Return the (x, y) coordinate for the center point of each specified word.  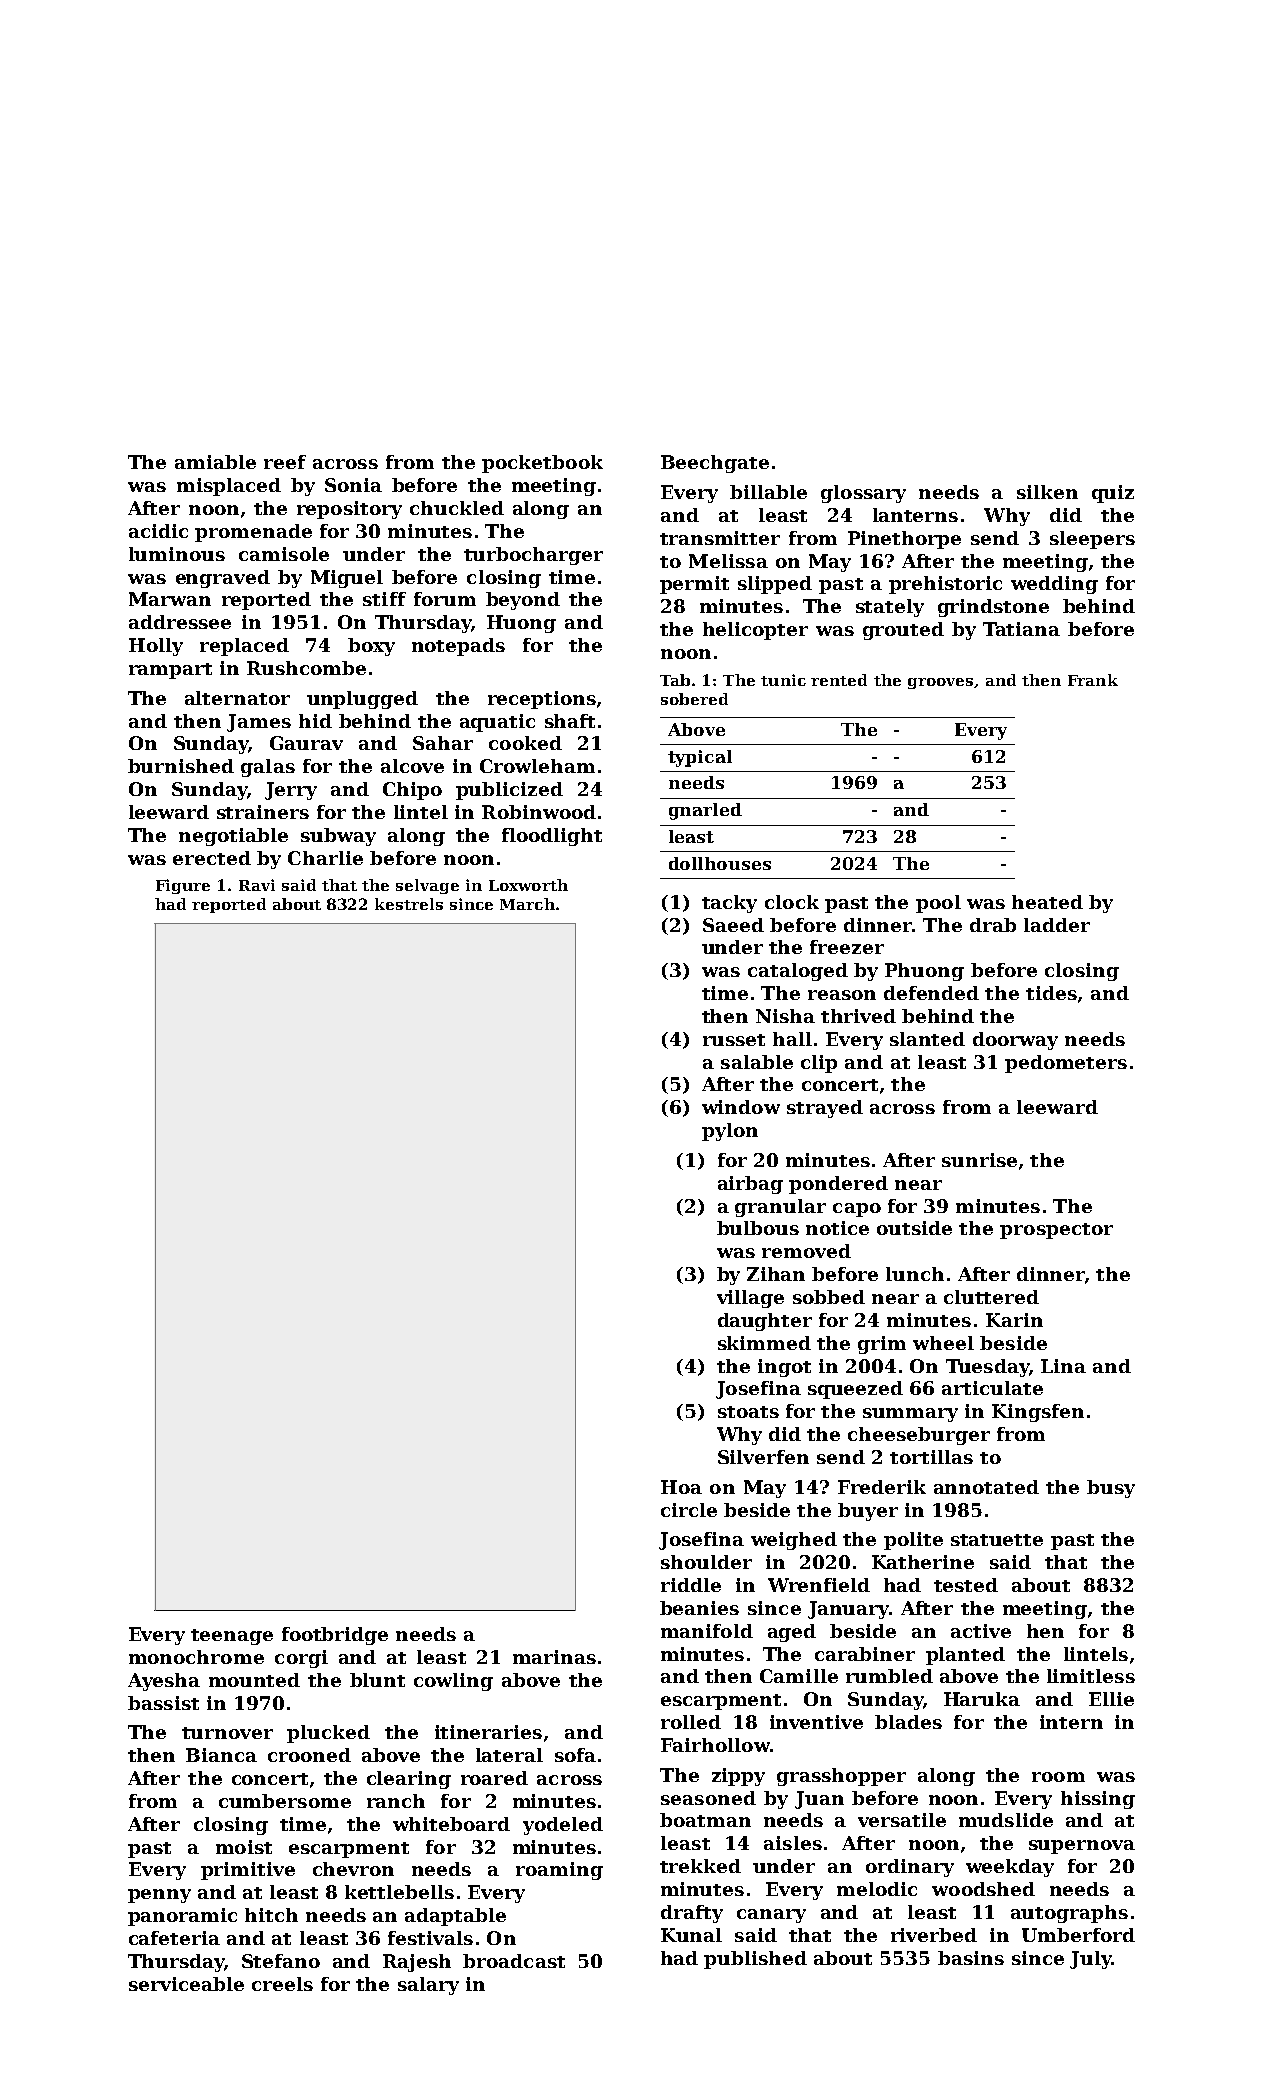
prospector (1056, 1231)
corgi (301, 1659)
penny (159, 1896)
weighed (794, 1541)
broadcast (514, 1961)
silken (1047, 492)
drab (993, 925)
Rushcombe (306, 668)
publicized (509, 791)
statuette (997, 1540)
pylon (730, 1132)
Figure (183, 886)
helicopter (755, 631)
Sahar (443, 743)
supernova (1082, 1847)
